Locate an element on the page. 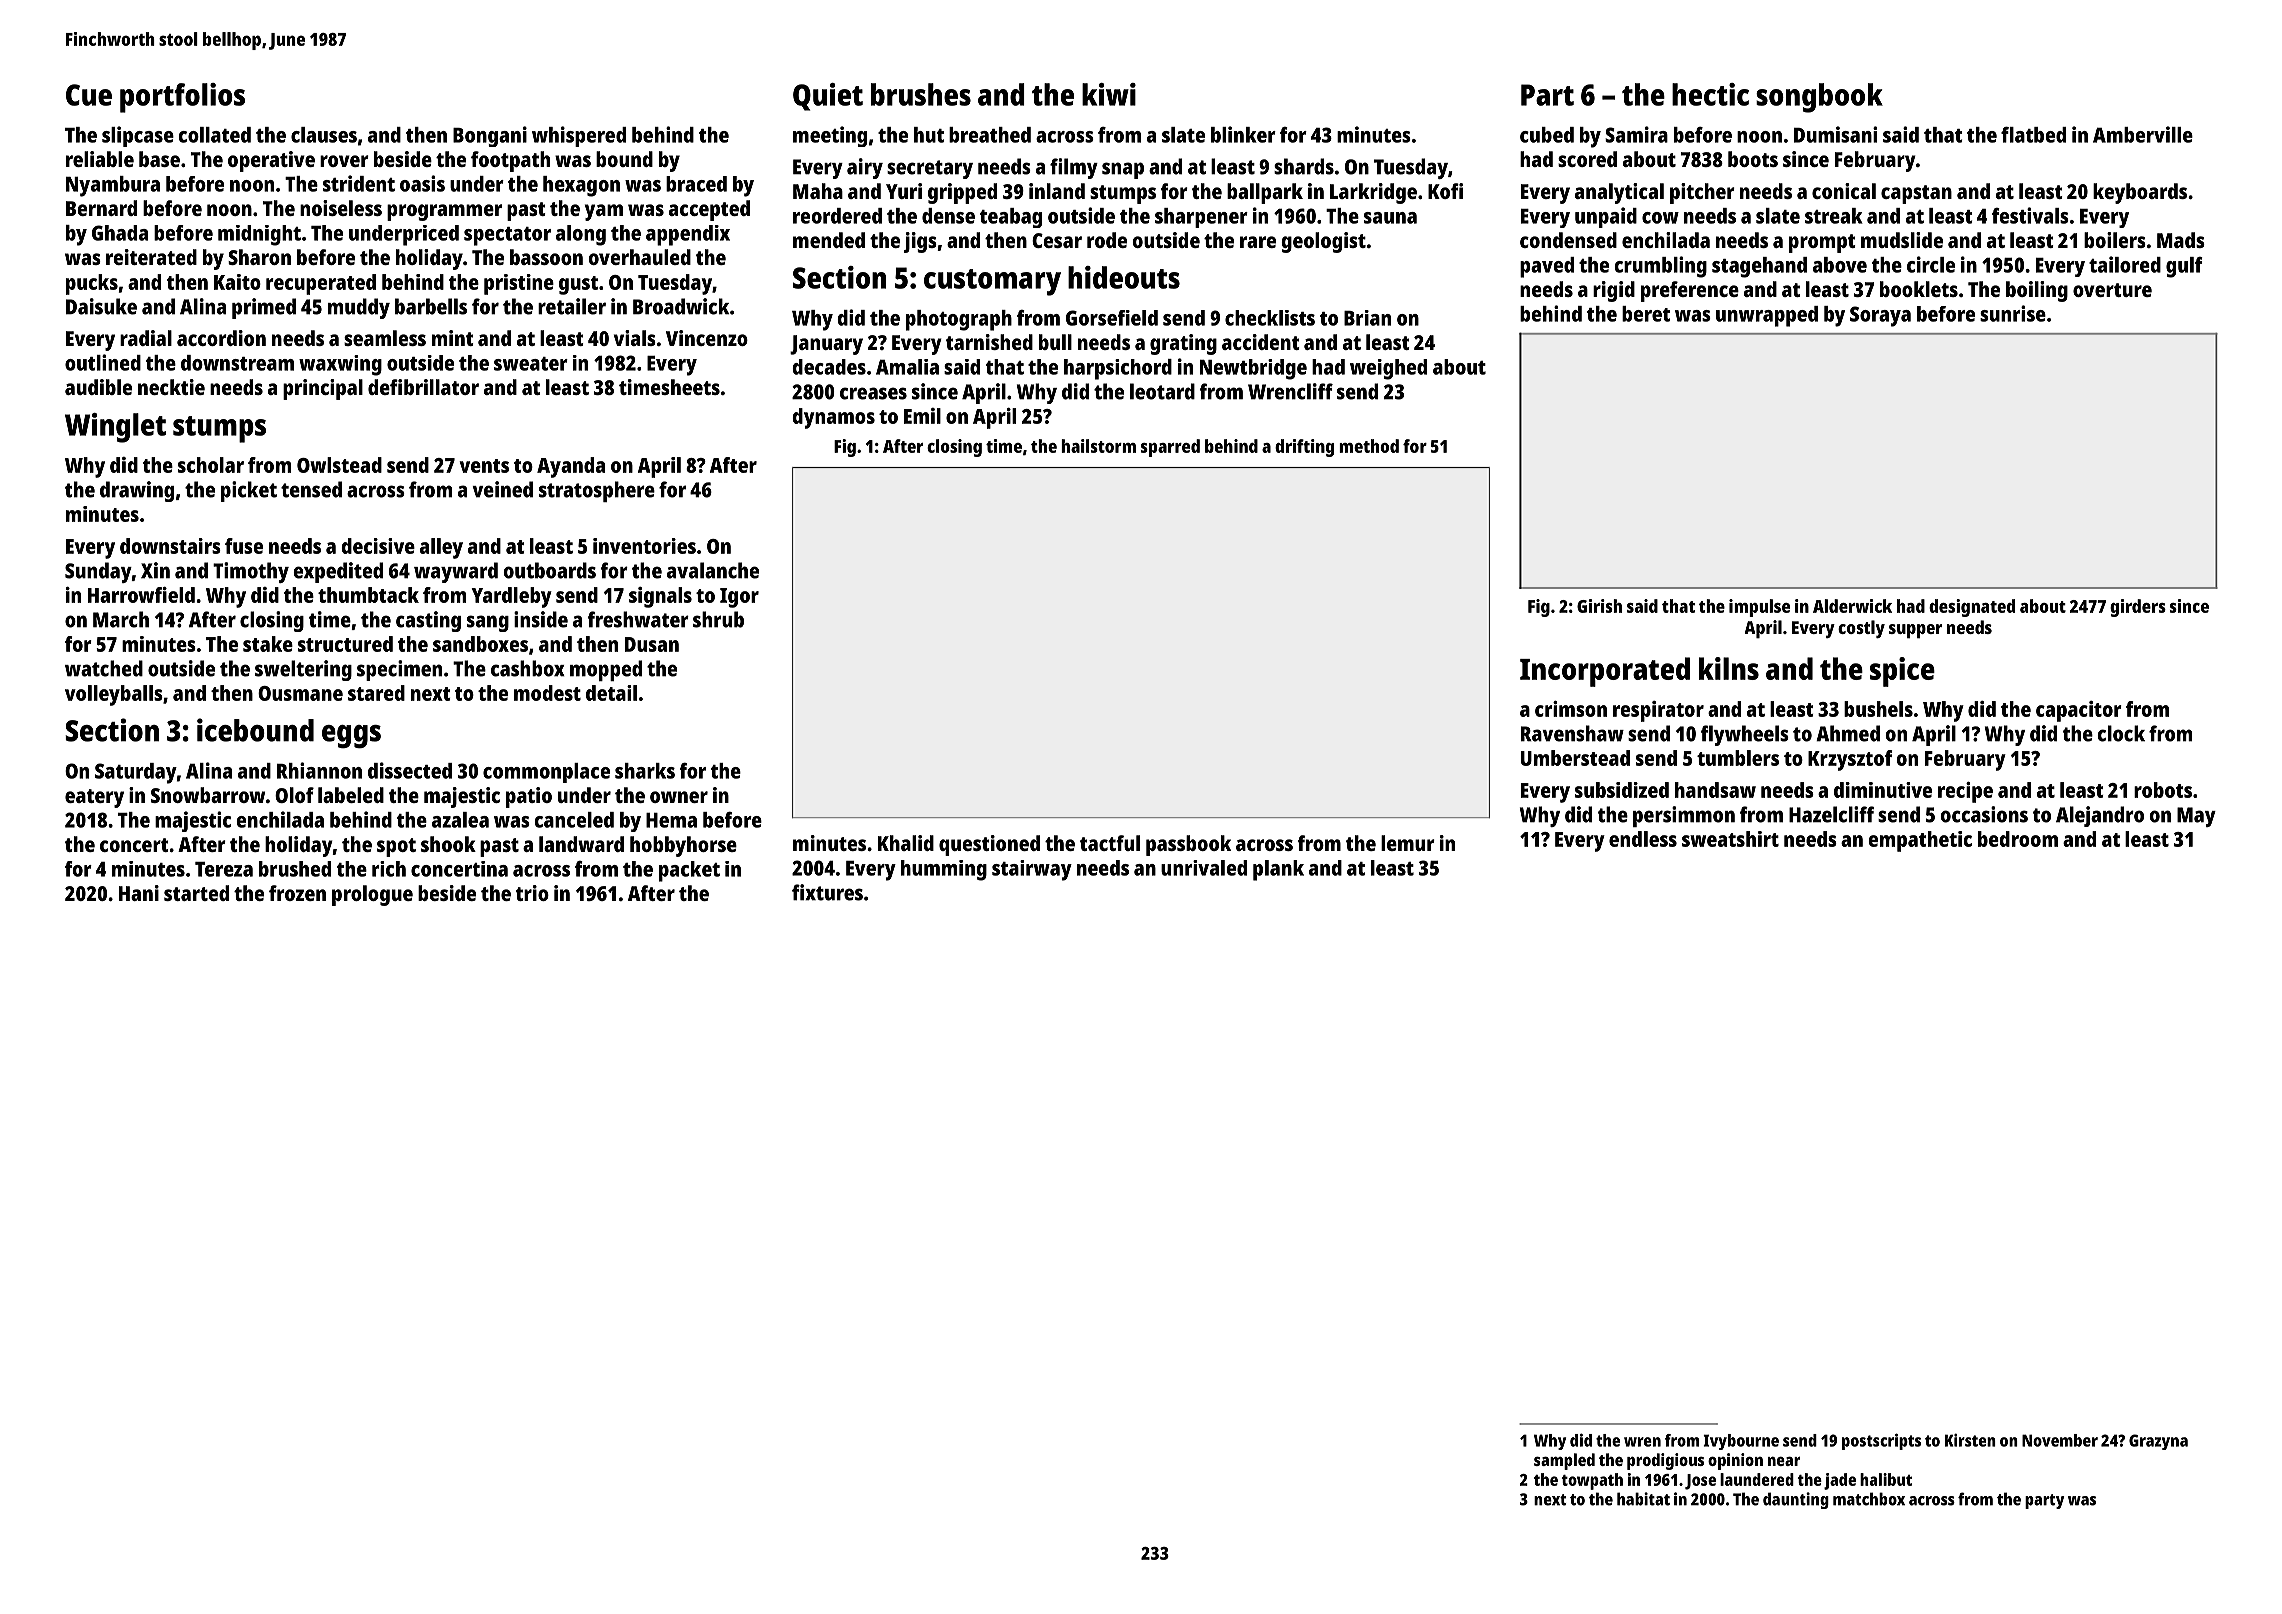  habitat is located at coordinates (1643, 1499).
